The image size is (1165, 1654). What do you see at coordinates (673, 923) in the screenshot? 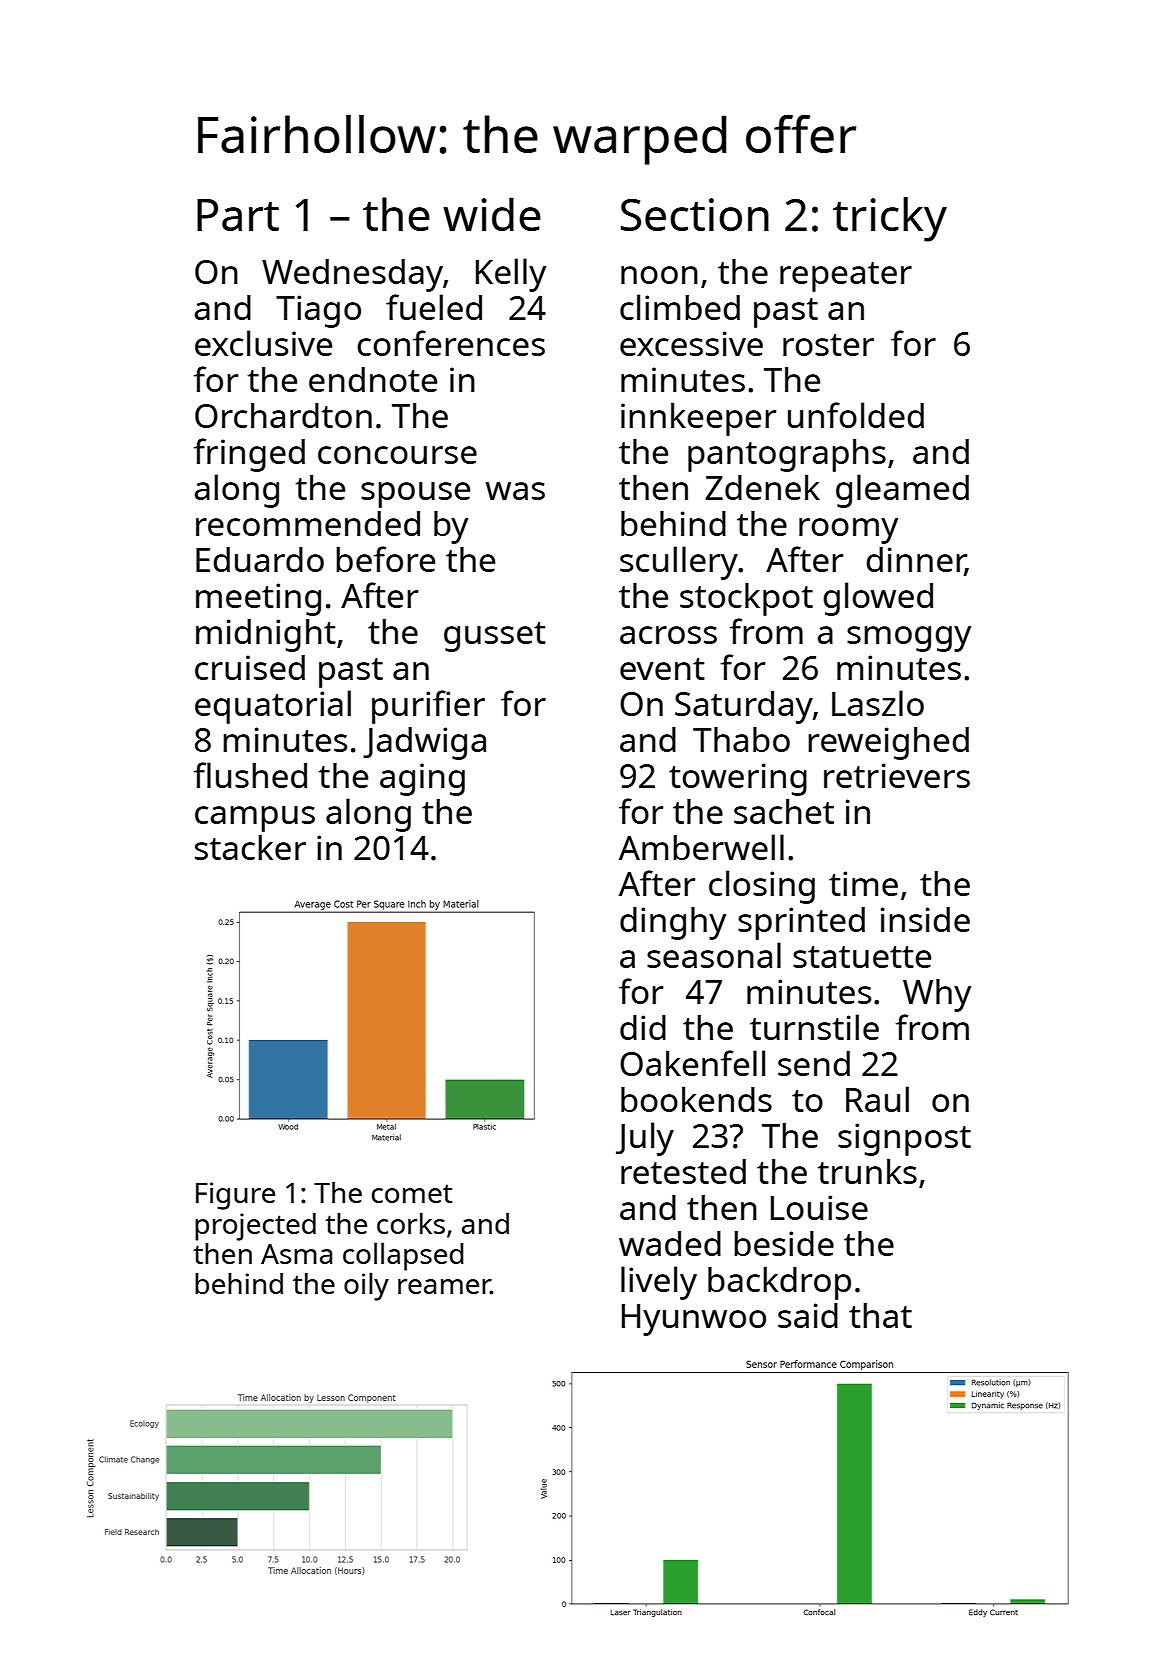
I see `dinghy` at bounding box center [673, 923].
